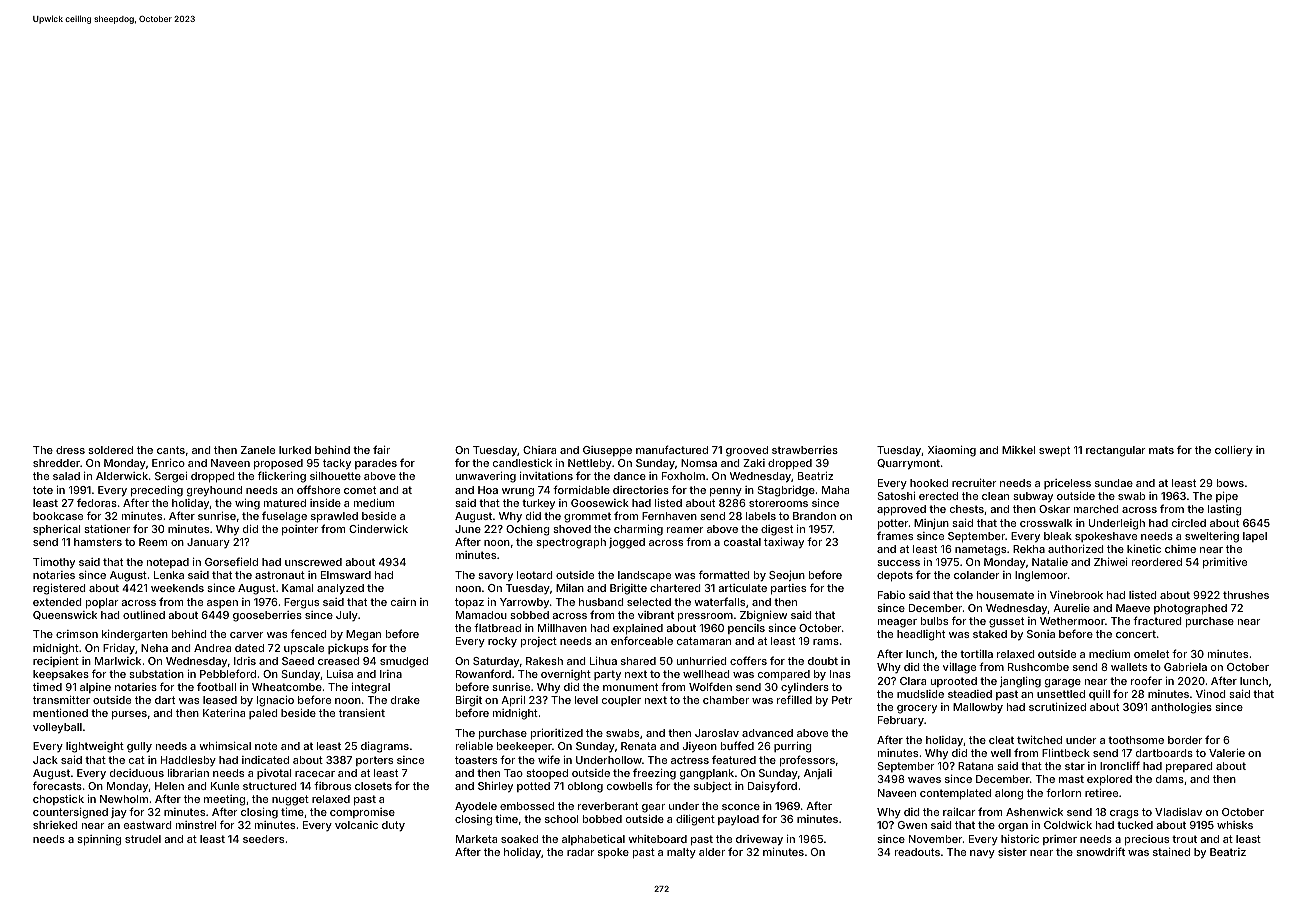  What do you see at coordinates (60, 713) in the screenshot?
I see `mentioned` at bounding box center [60, 713].
